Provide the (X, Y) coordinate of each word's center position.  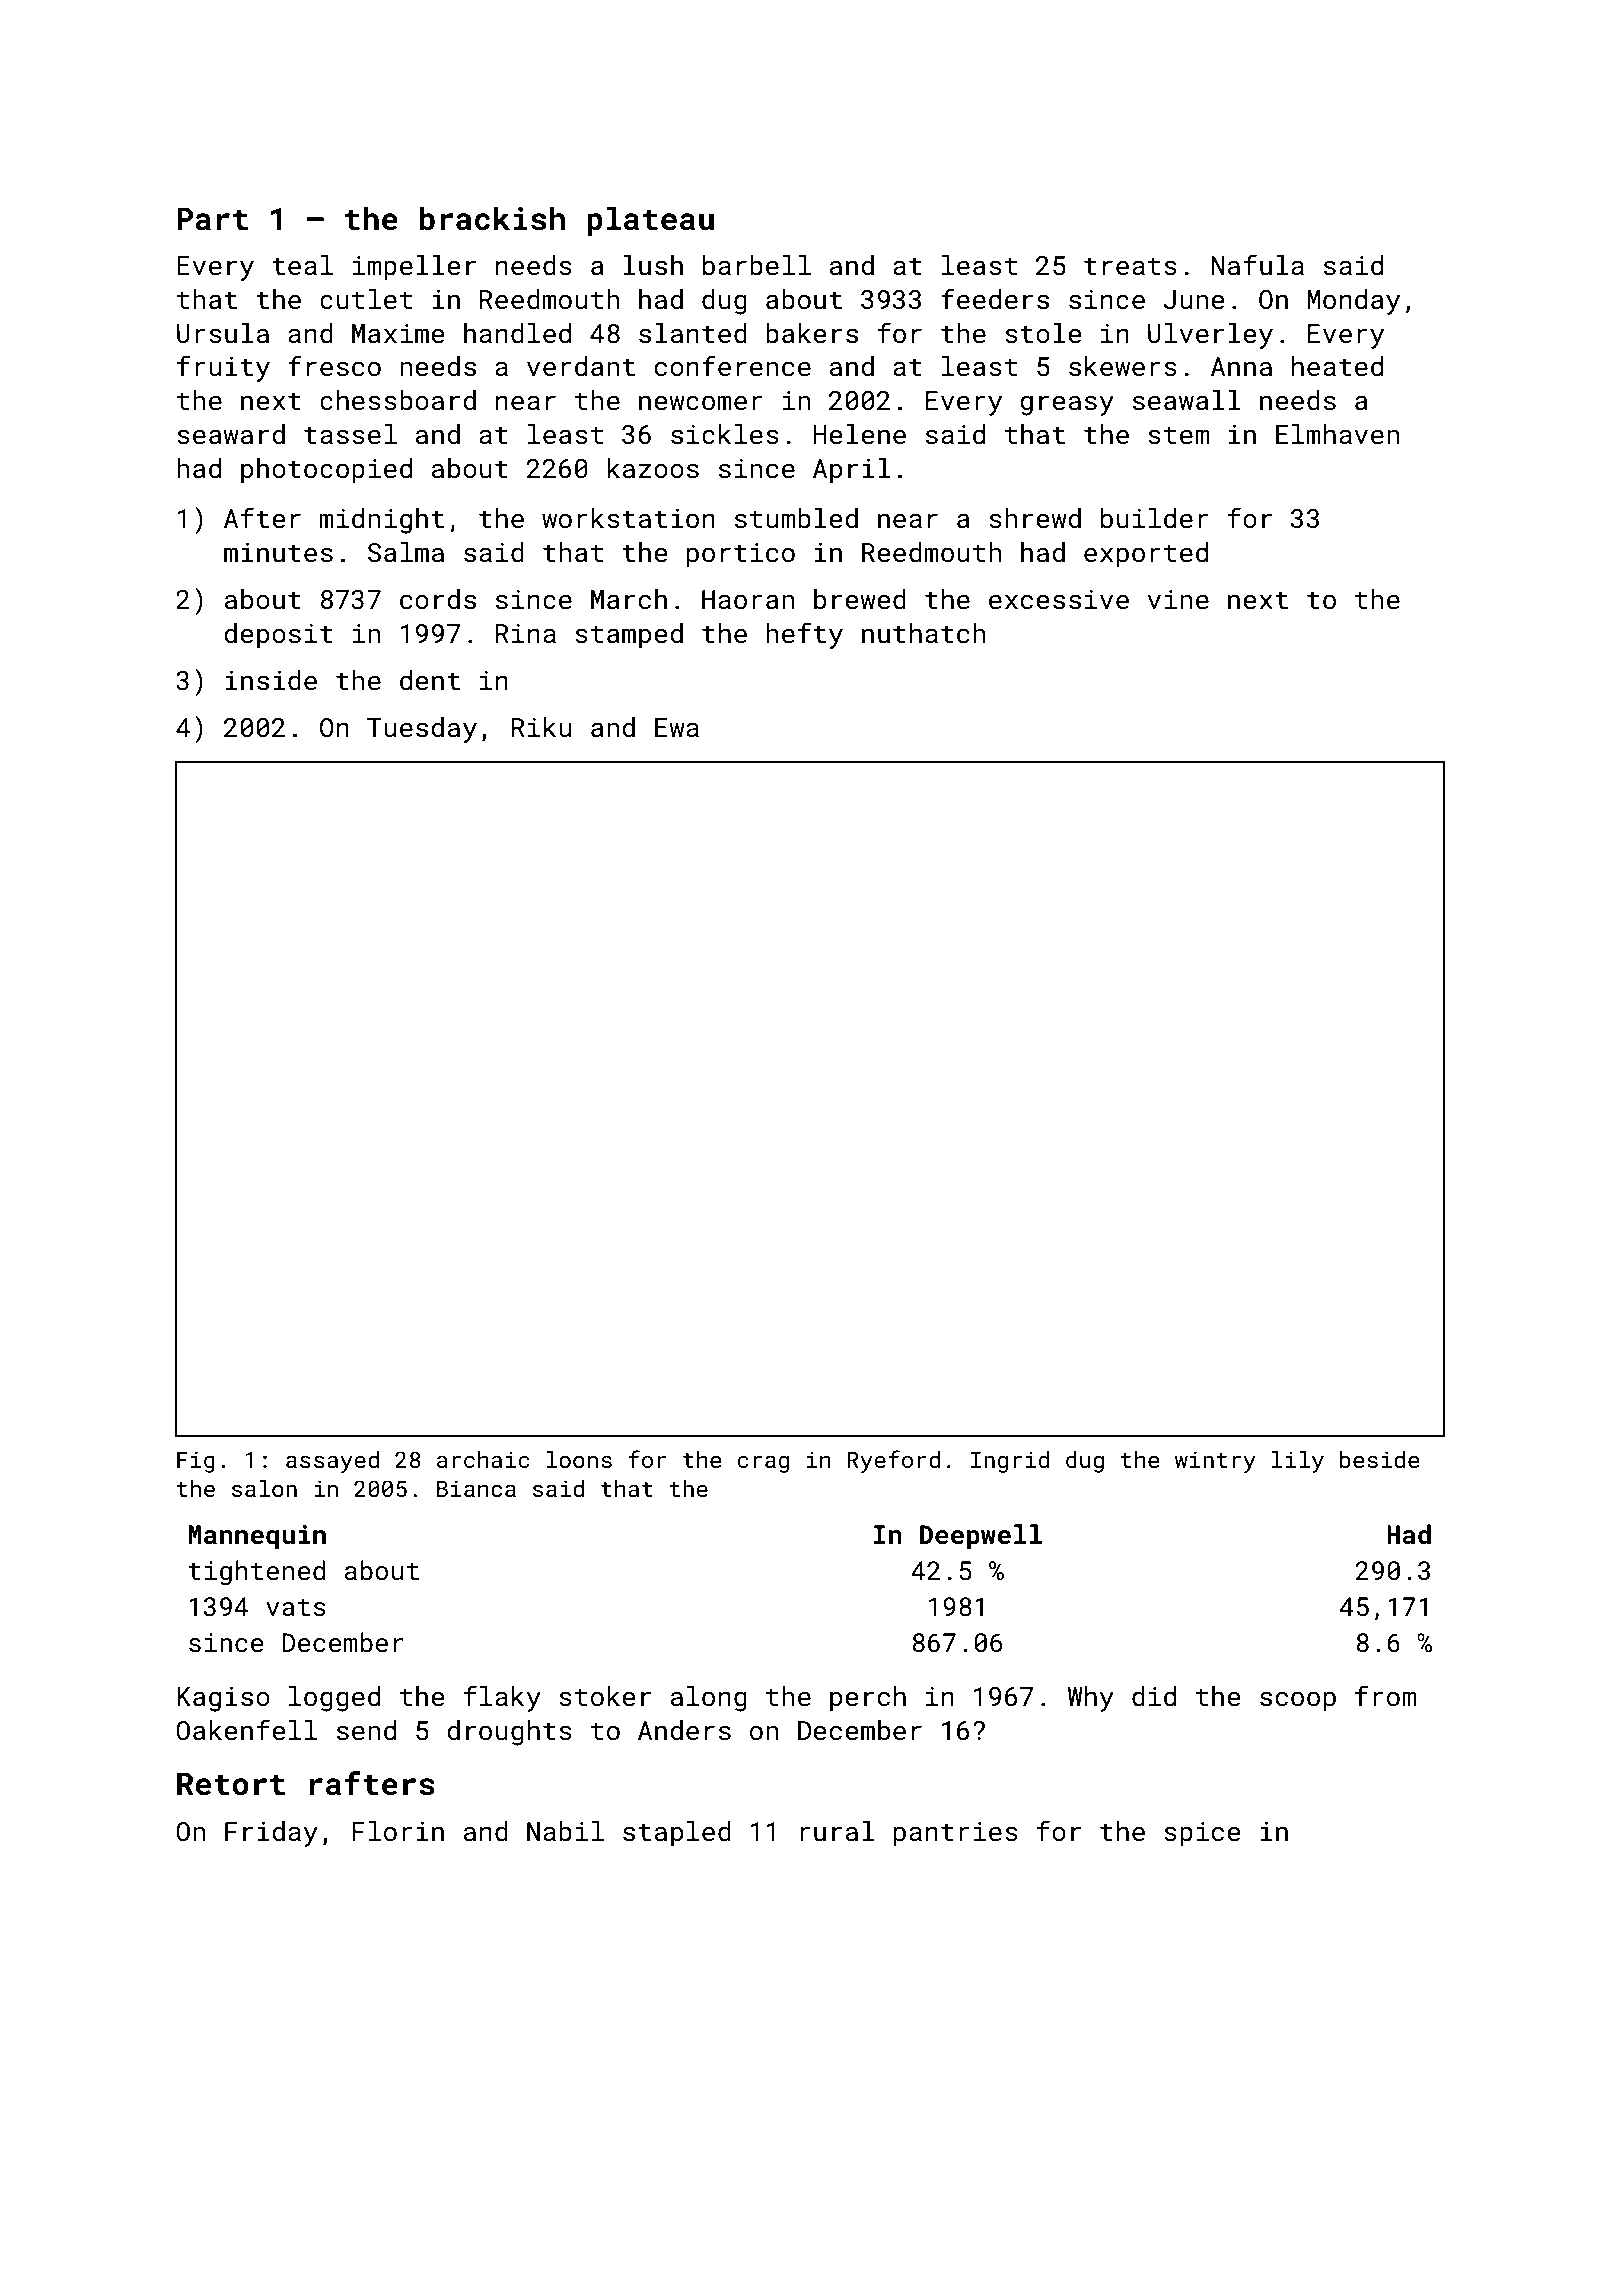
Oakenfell (246, 1730)
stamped (629, 636)
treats (1130, 266)
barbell (757, 265)
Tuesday (422, 730)
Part (212, 219)
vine (1178, 600)
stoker (605, 1696)
